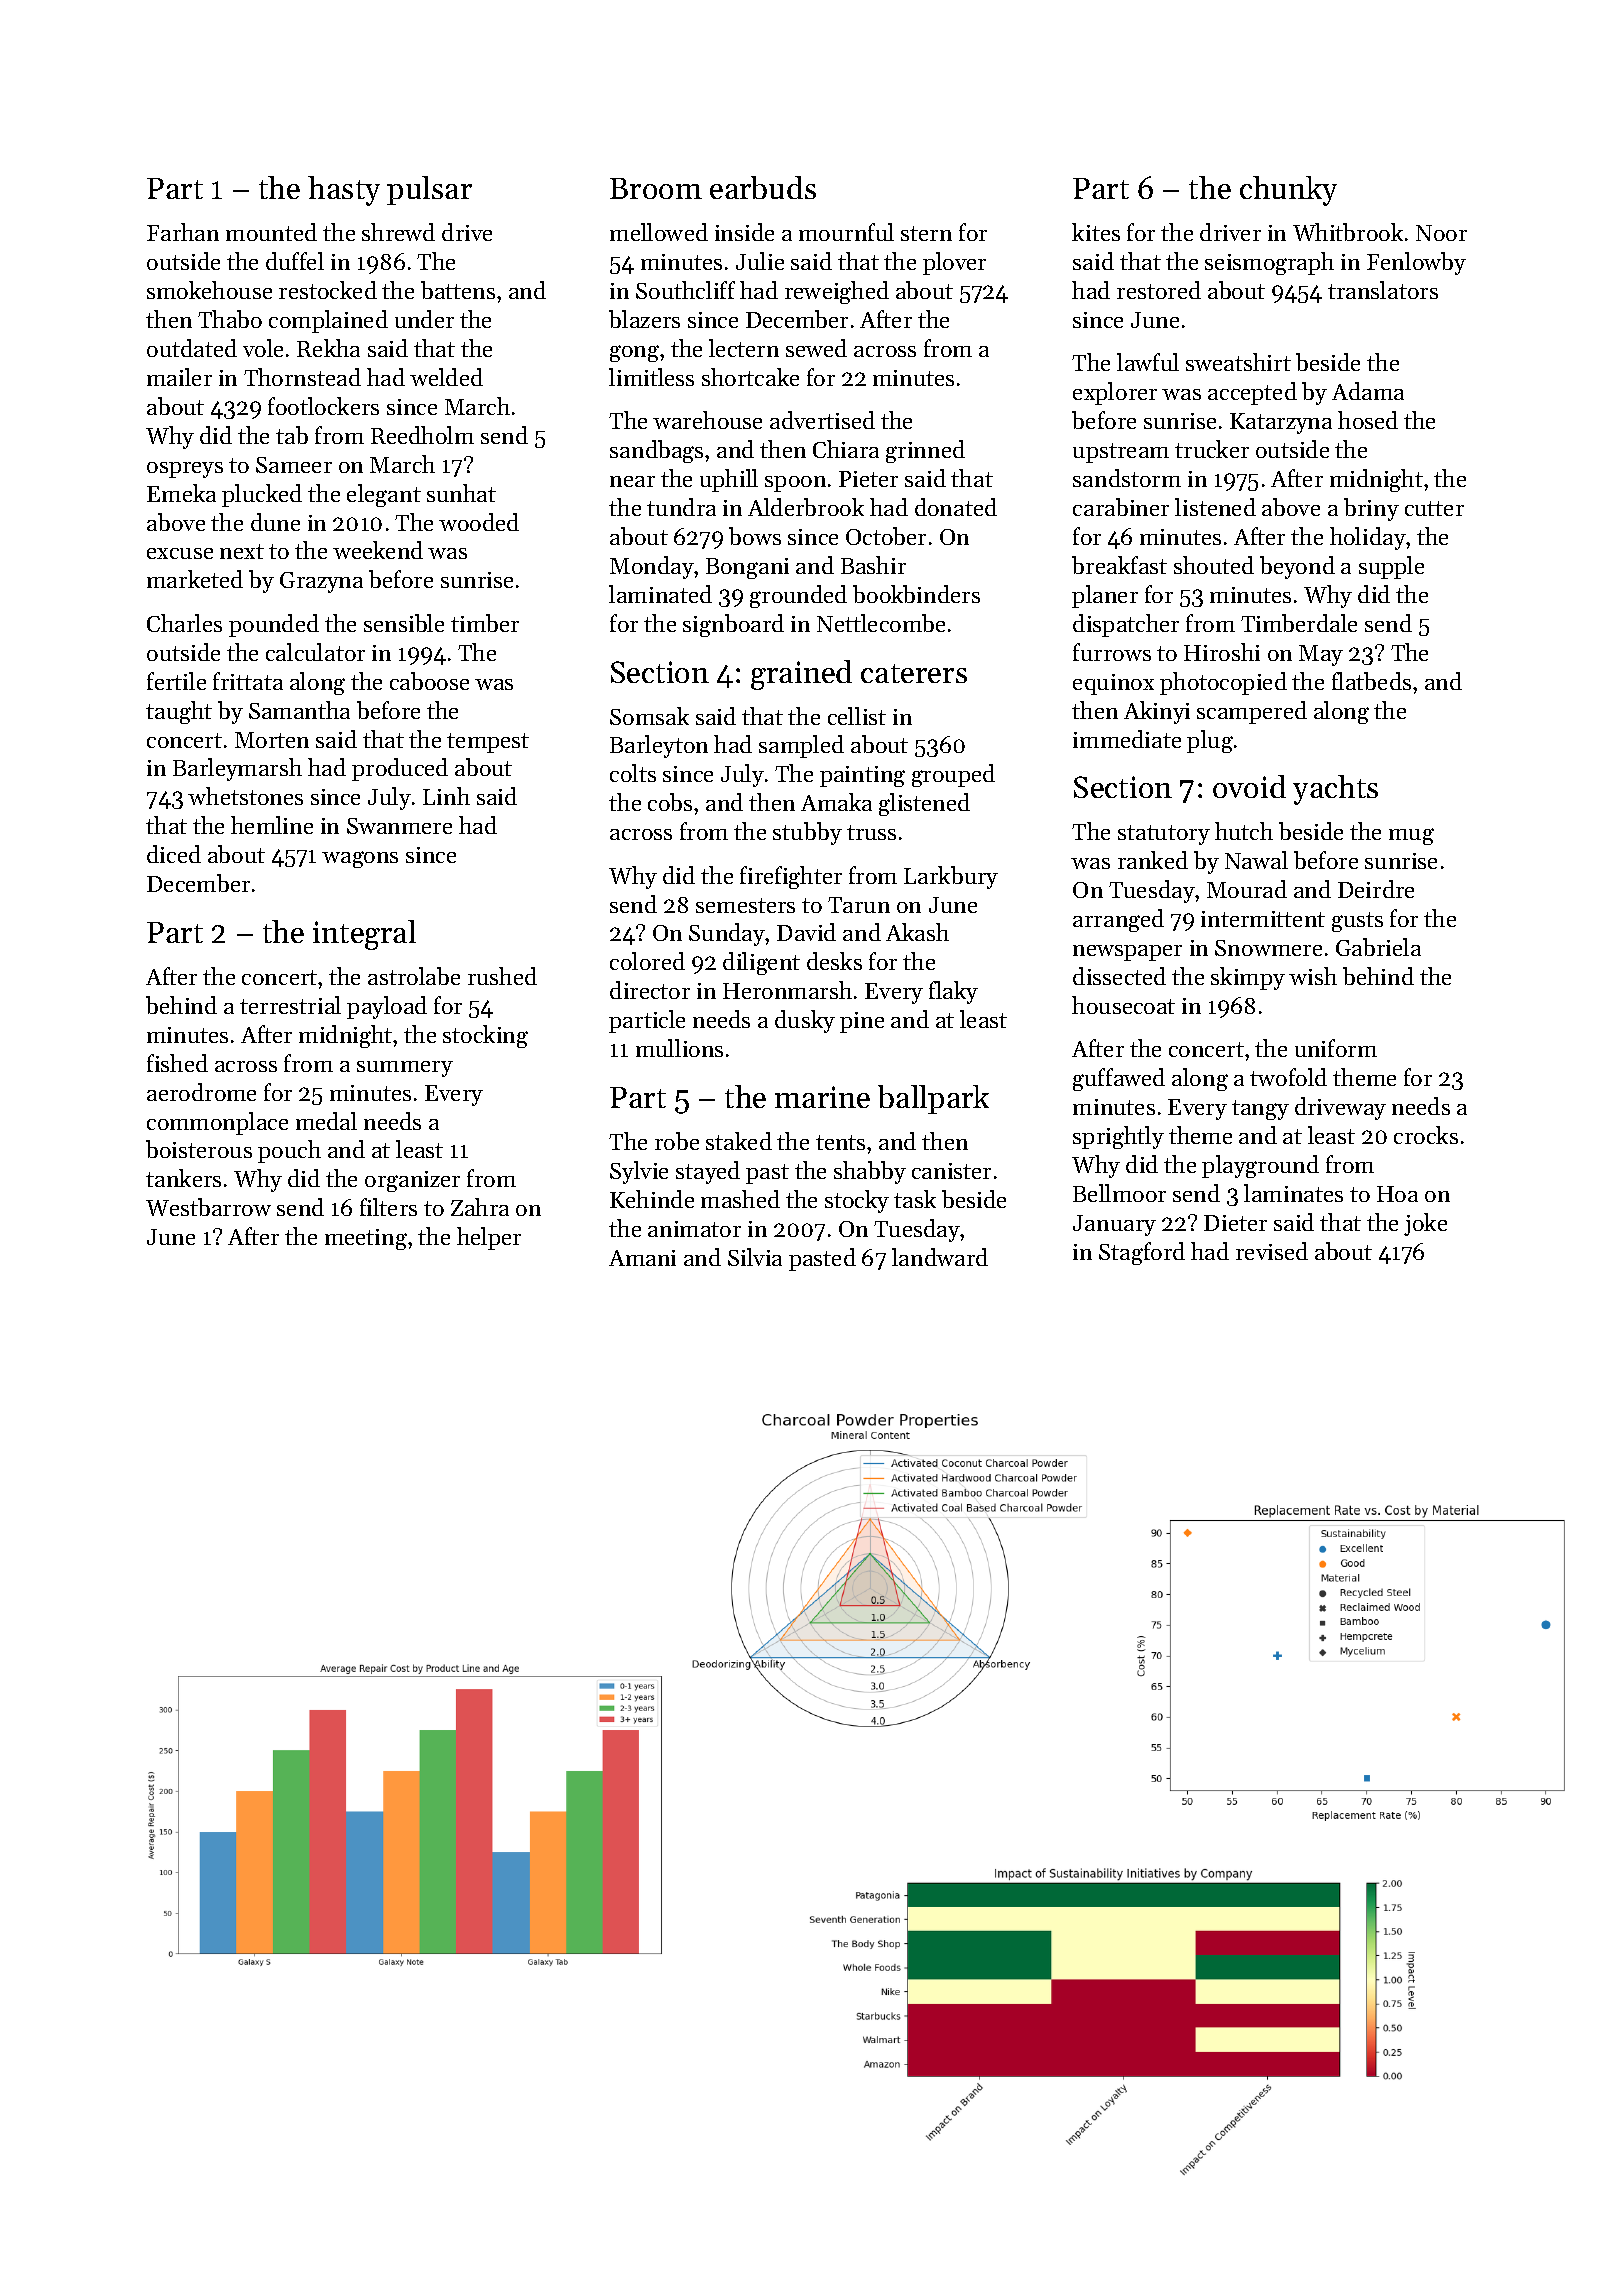  I want to click on mug, so click(1411, 836).
